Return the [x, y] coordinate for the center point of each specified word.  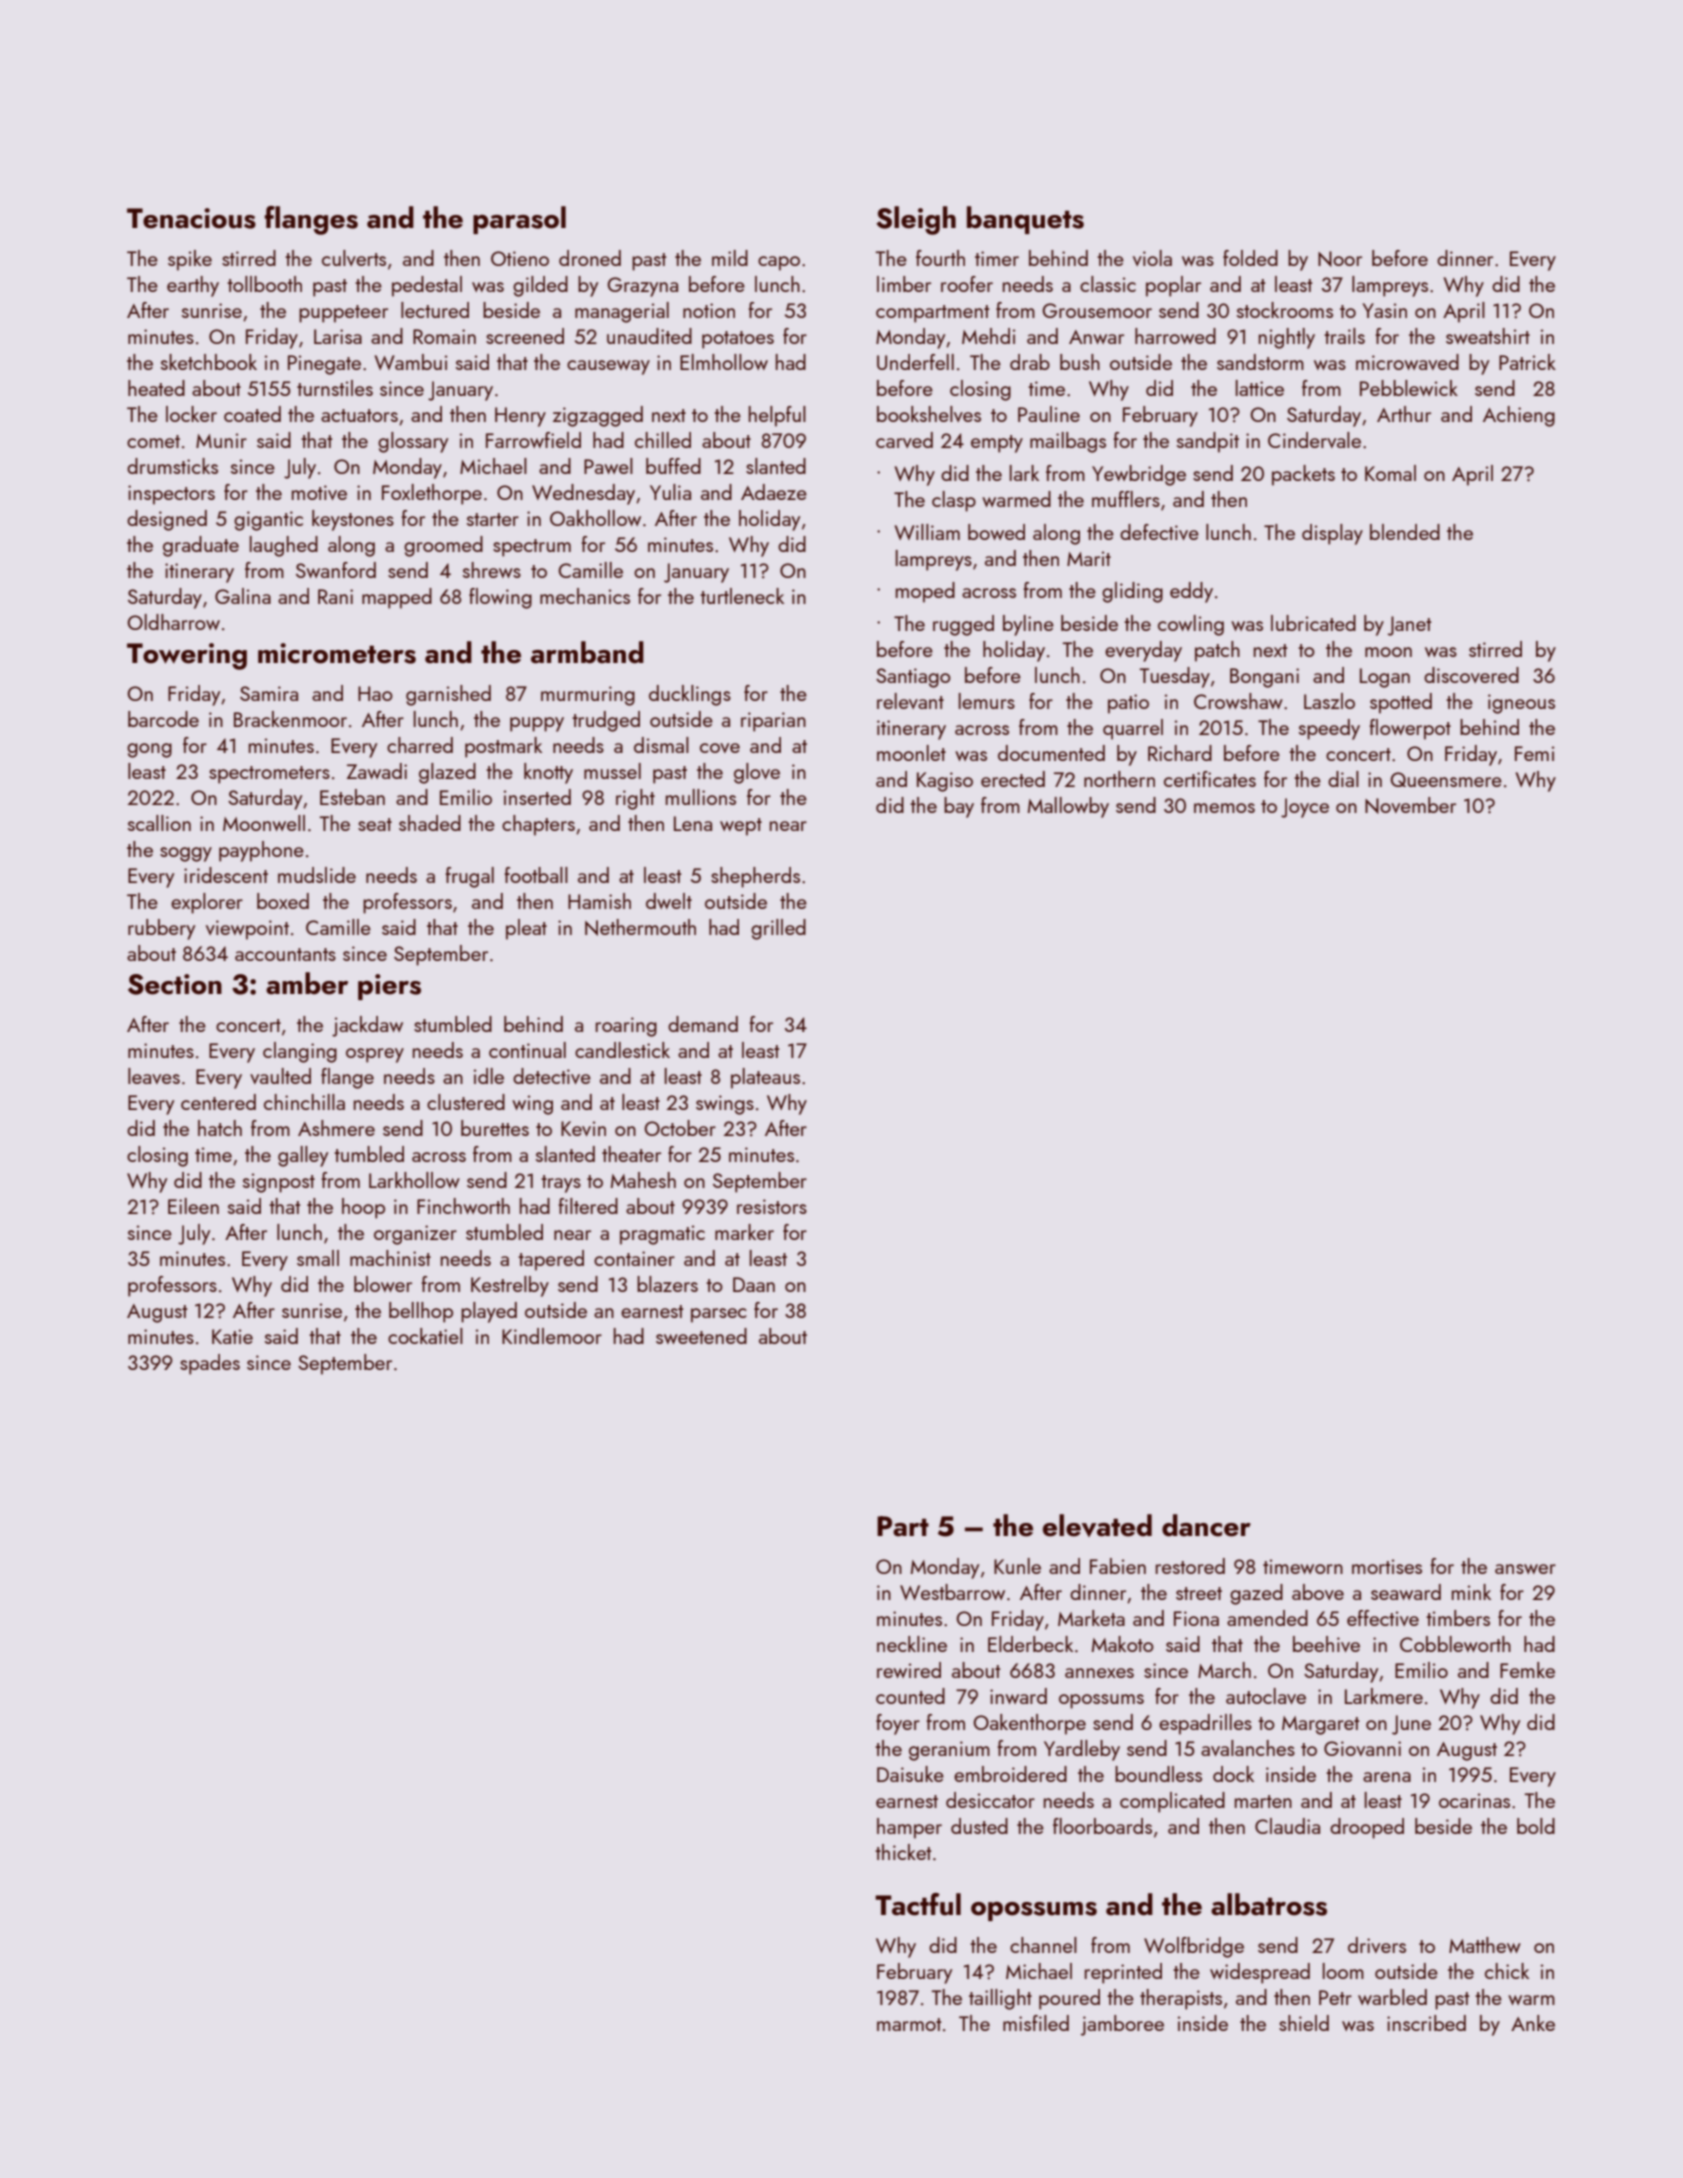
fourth [940, 258]
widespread [1260, 1973]
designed [167, 520]
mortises [1387, 1566]
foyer [898, 1724]
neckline [912, 1644]
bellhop [421, 1312]
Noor [1340, 259]
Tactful [918, 1904]
